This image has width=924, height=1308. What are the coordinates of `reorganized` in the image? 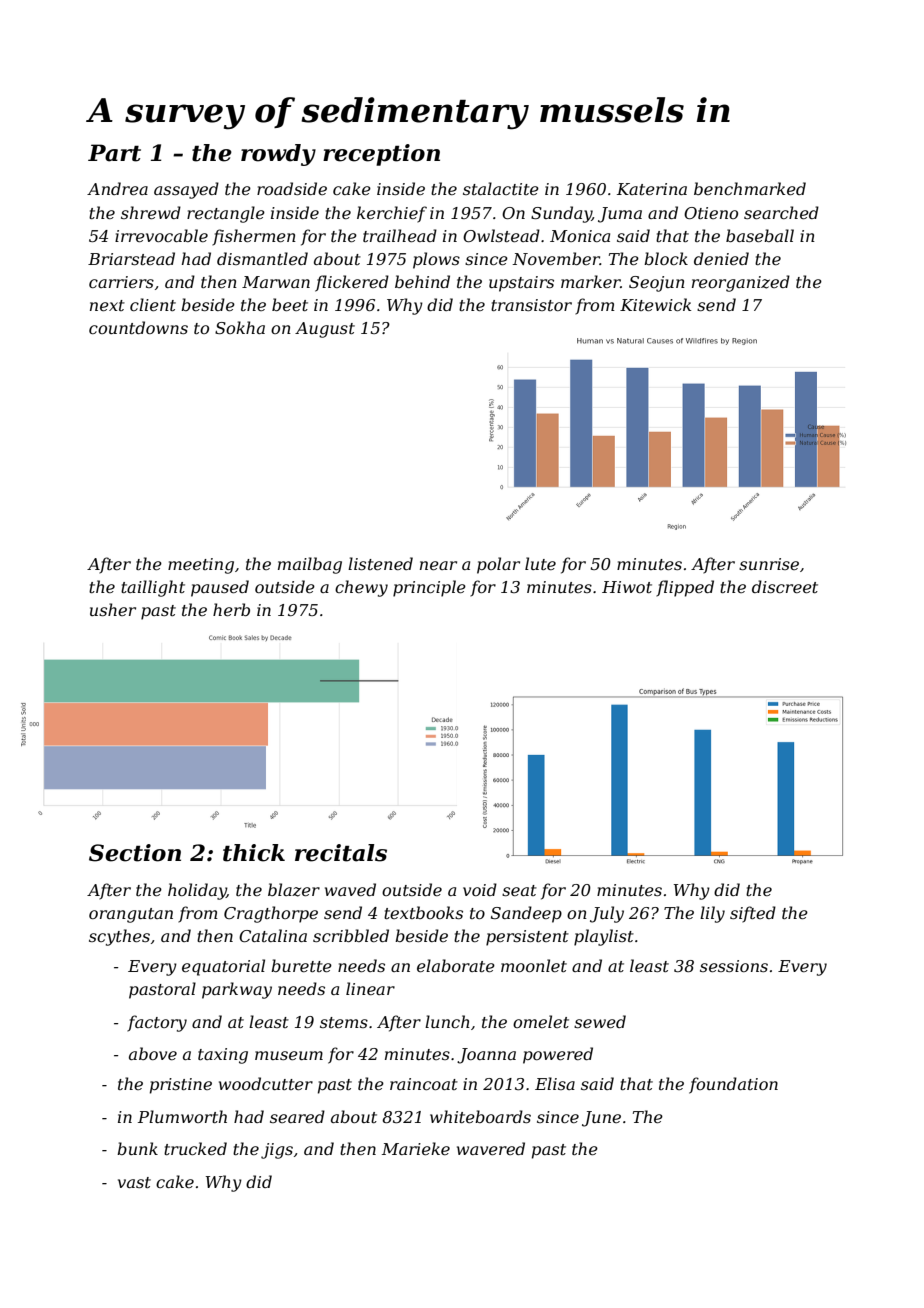 It's located at (741, 283).
